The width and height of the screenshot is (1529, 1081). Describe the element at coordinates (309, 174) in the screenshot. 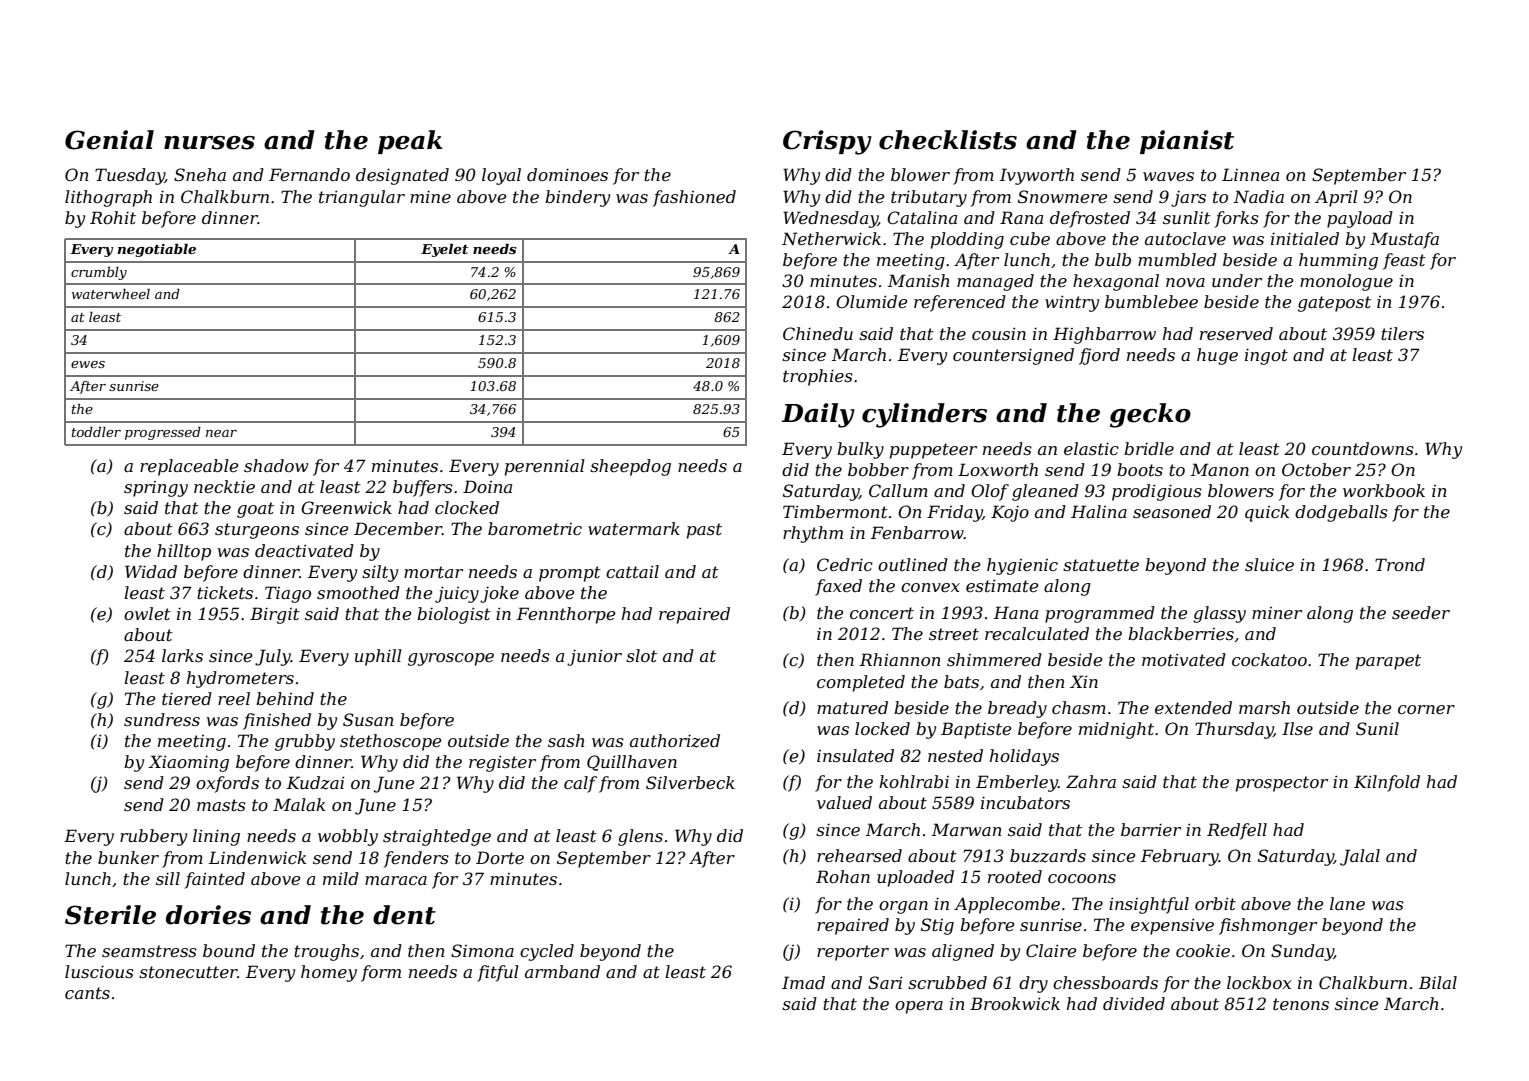

I see `Fernando` at that location.
